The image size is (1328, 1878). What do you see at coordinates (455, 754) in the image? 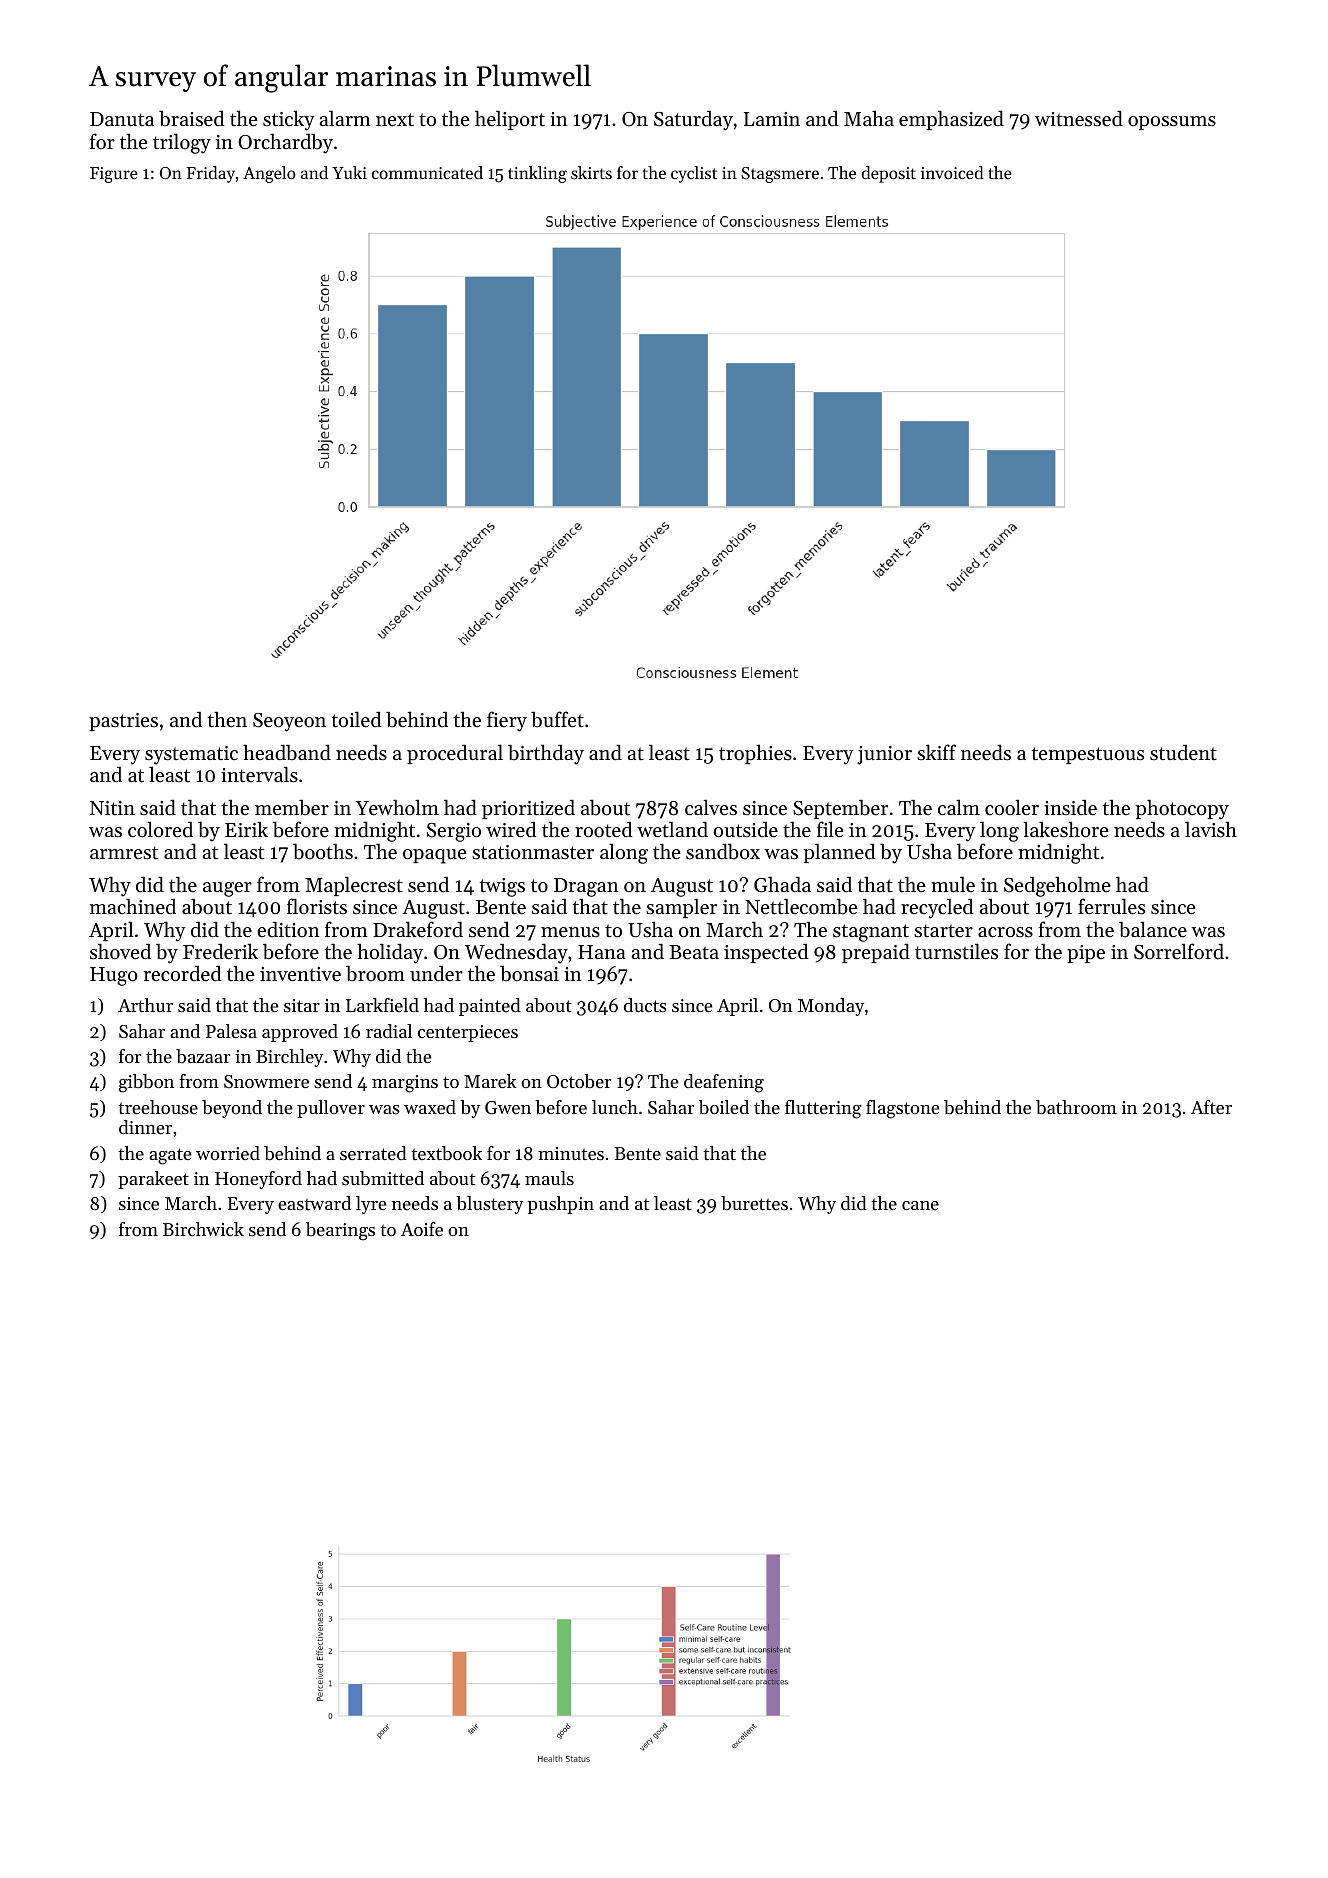
I see `procedural` at bounding box center [455, 754].
